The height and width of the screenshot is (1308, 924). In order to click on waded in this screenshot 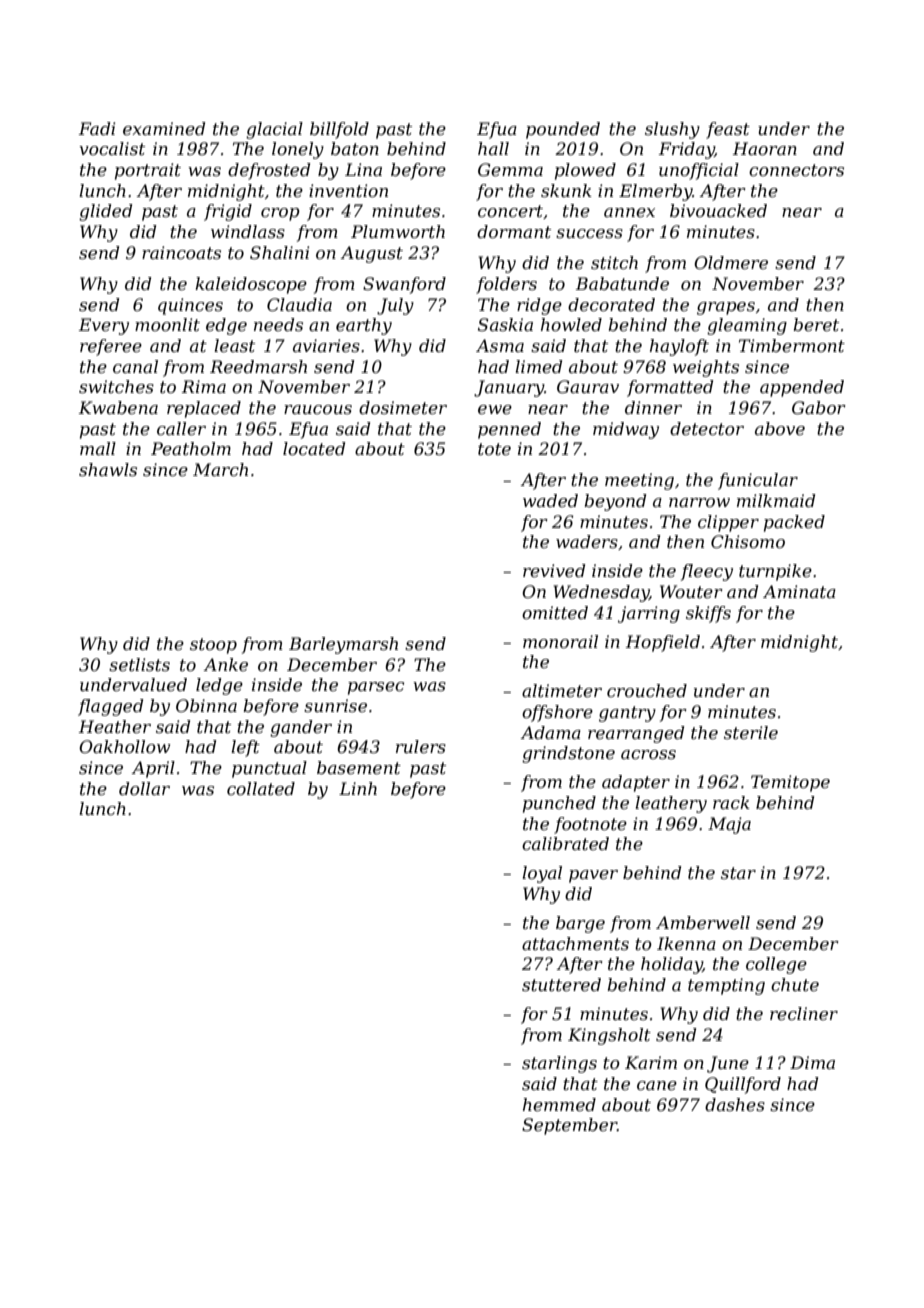, I will do `click(550, 500)`.
